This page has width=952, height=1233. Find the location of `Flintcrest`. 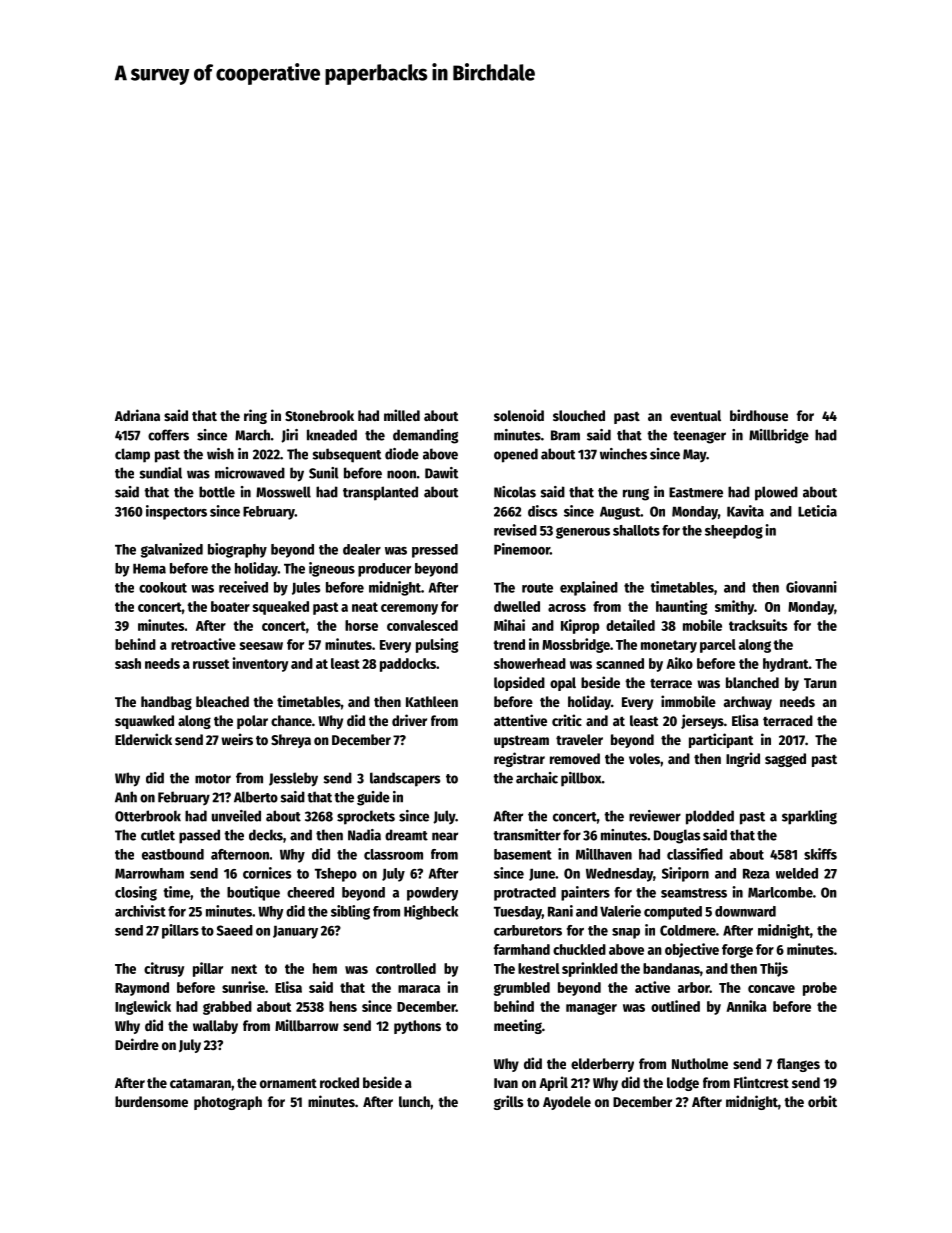

Flintcrest is located at coordinates (761, 1082).
